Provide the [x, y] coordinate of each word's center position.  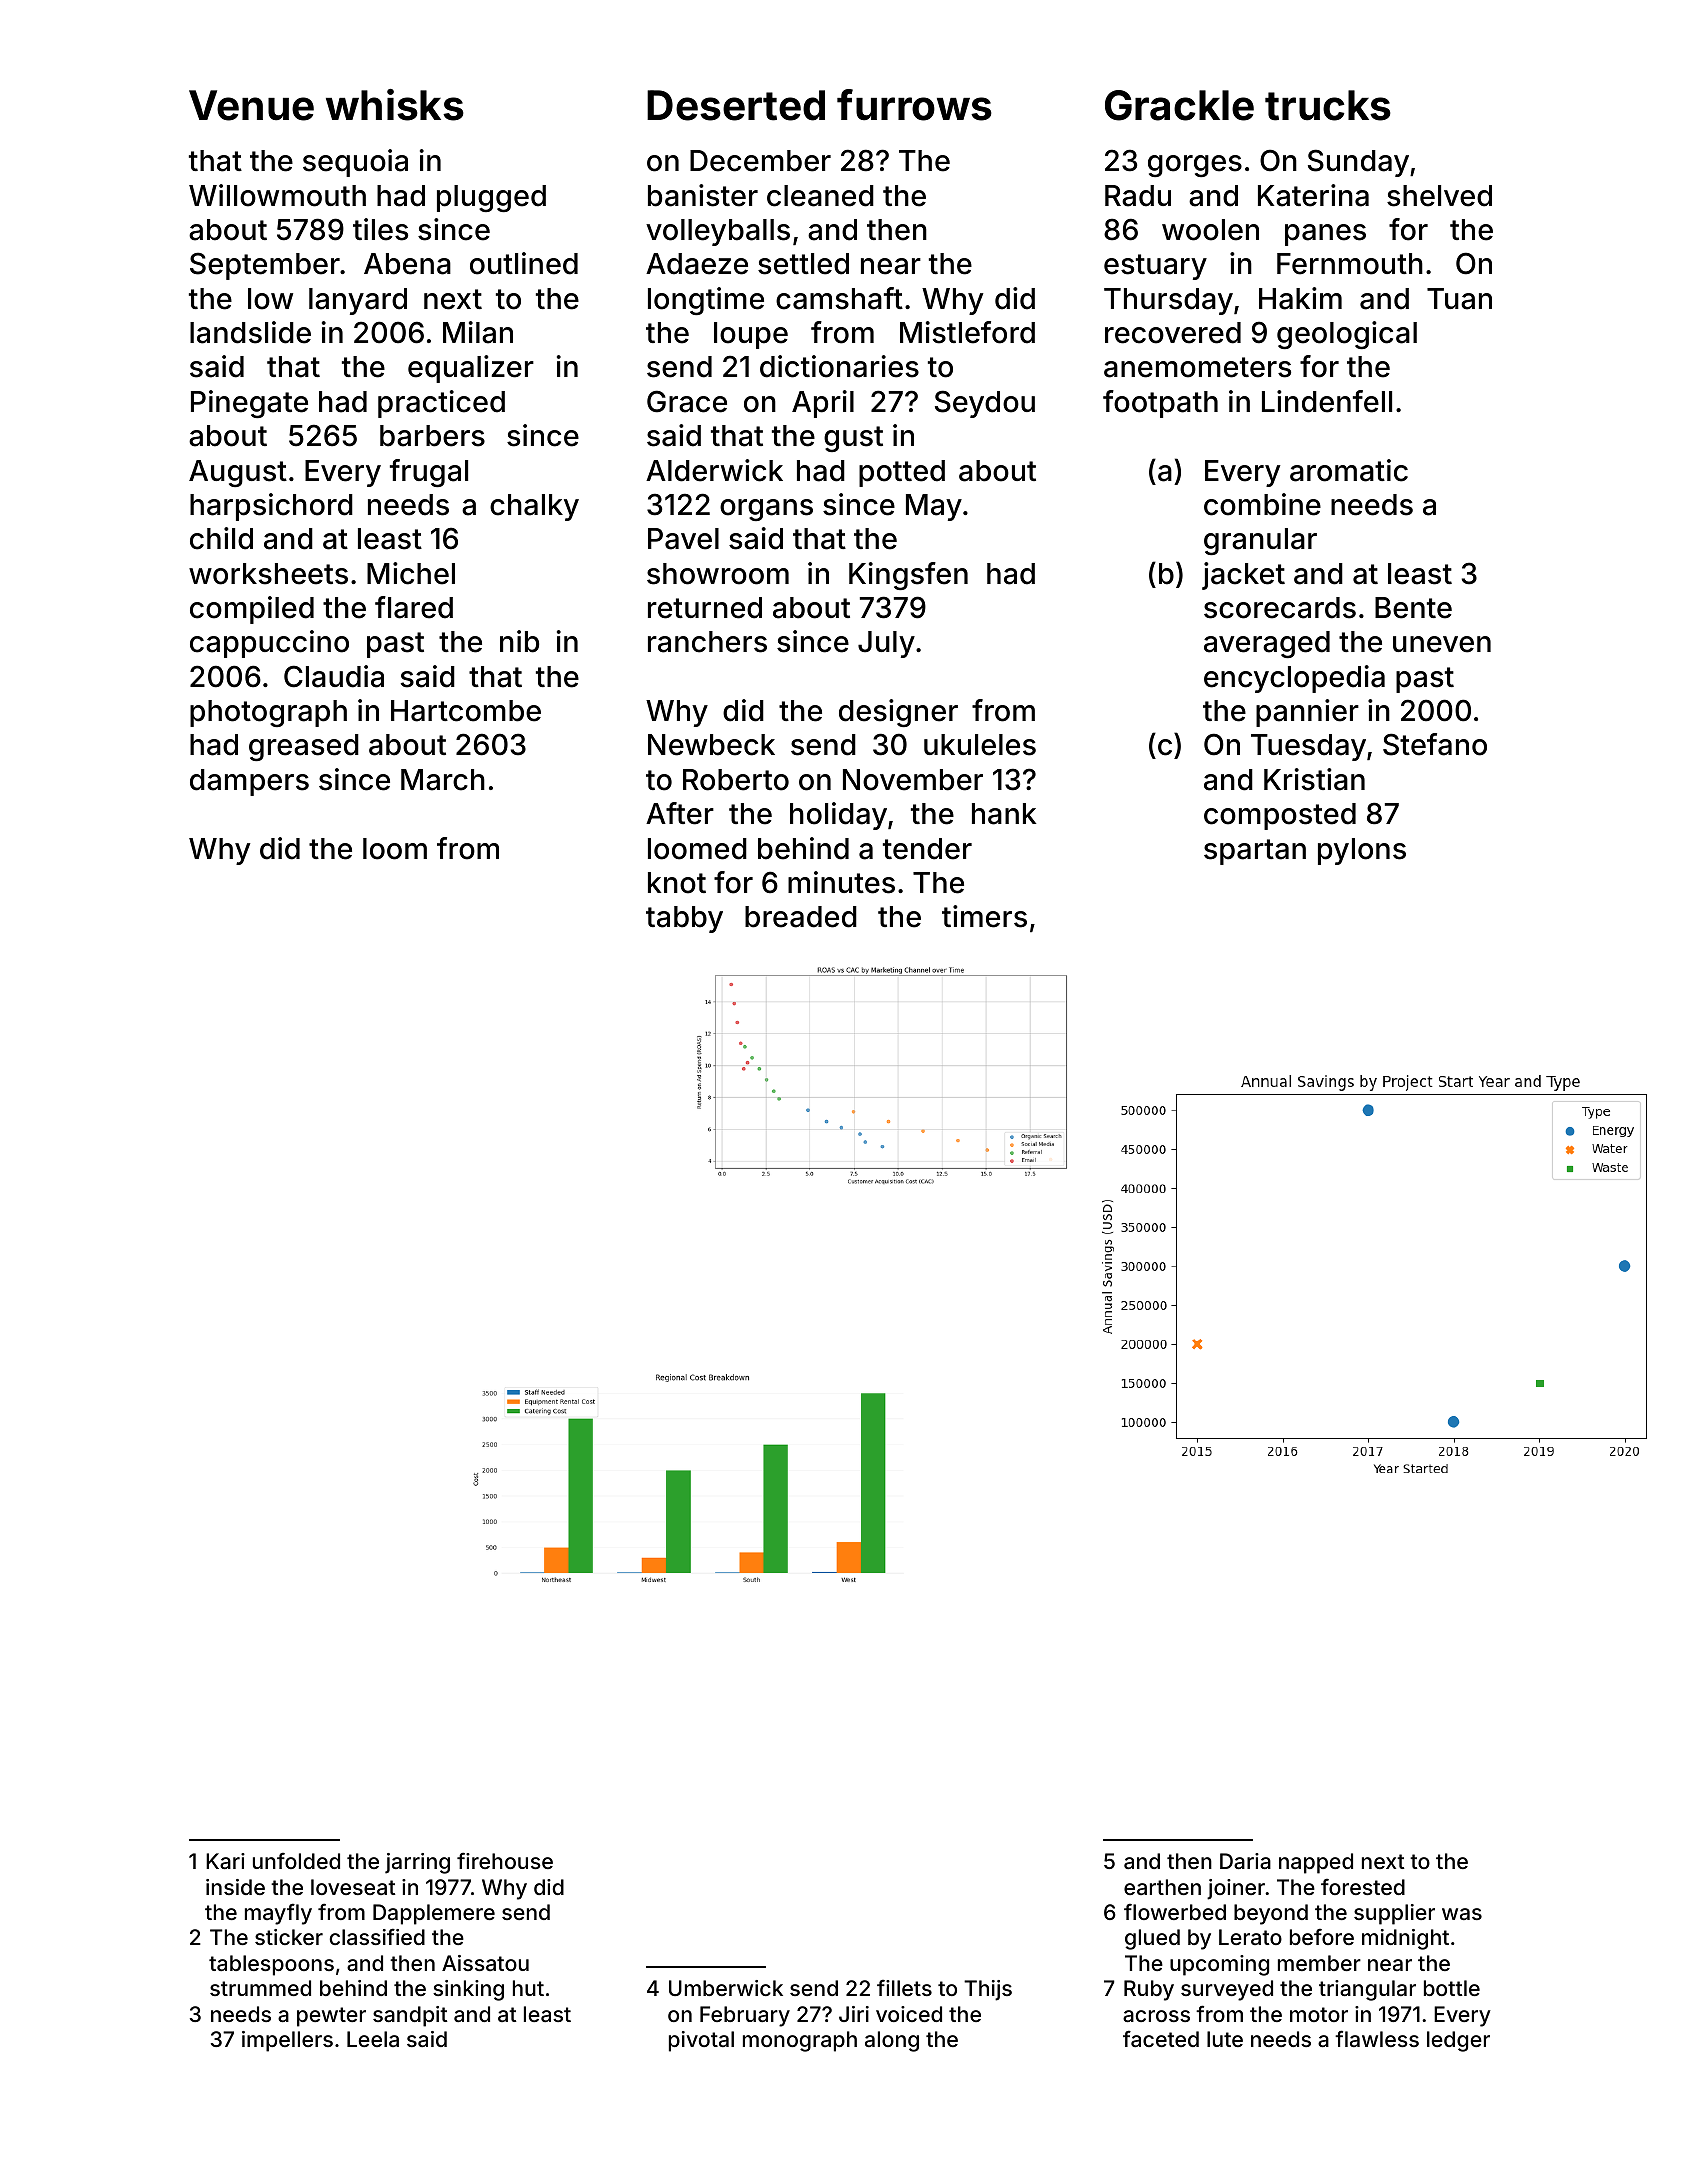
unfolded [296, 1860]
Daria [1245, 1861]
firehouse [505, 1860]
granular [1260, 541]
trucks [1328, 105]
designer [898, 713]
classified [377, 1936]
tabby [684, 919]
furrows [914, 105]
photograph [268, 713]
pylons [1362, 851]
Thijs [988, 1990]
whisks [395, 105]
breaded [801, 917]
